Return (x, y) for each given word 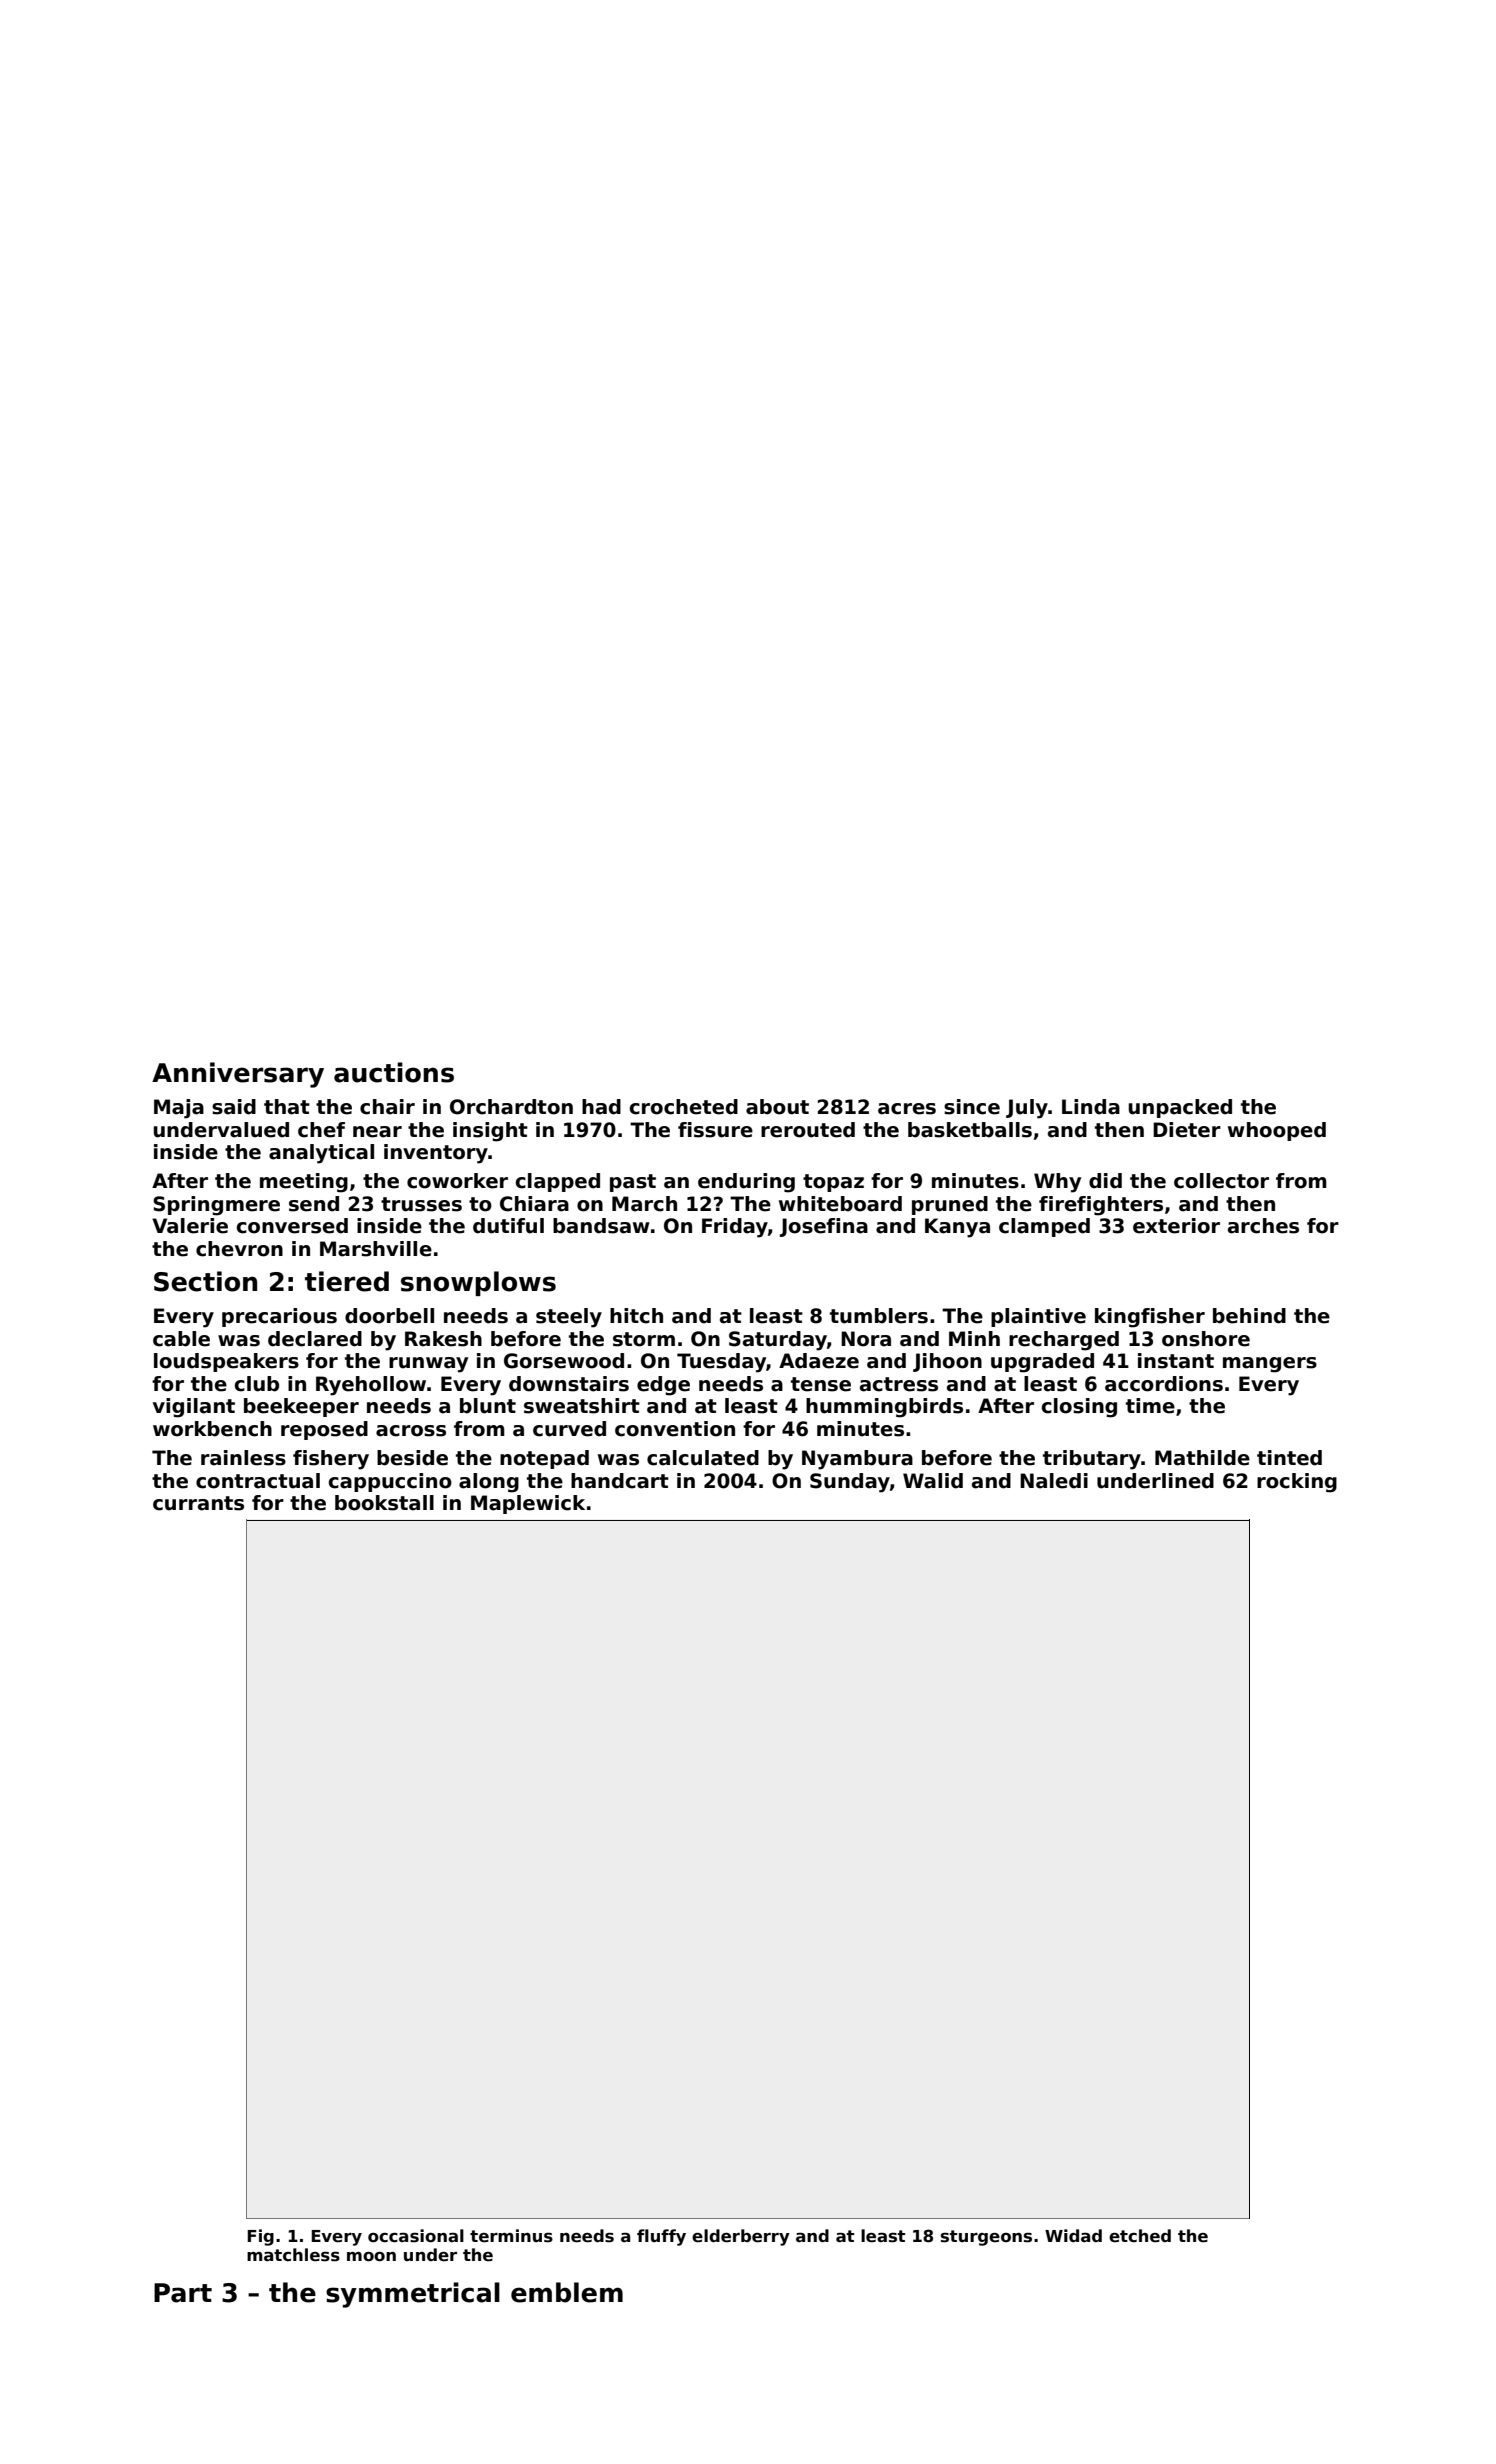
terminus (511, 2236)
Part (183, 2293)
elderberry (741, 2237)
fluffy (661, 2237)
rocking (1297, 1483)
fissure (715, 1130)
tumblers (879, 1316)
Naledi (1054, 1481)
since (972, 1107)
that (287, 1107)
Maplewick (528, 1504)
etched (1140, 2236)
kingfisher (1150, 1318)
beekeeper (301, 1407)
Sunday (850, 1483)
